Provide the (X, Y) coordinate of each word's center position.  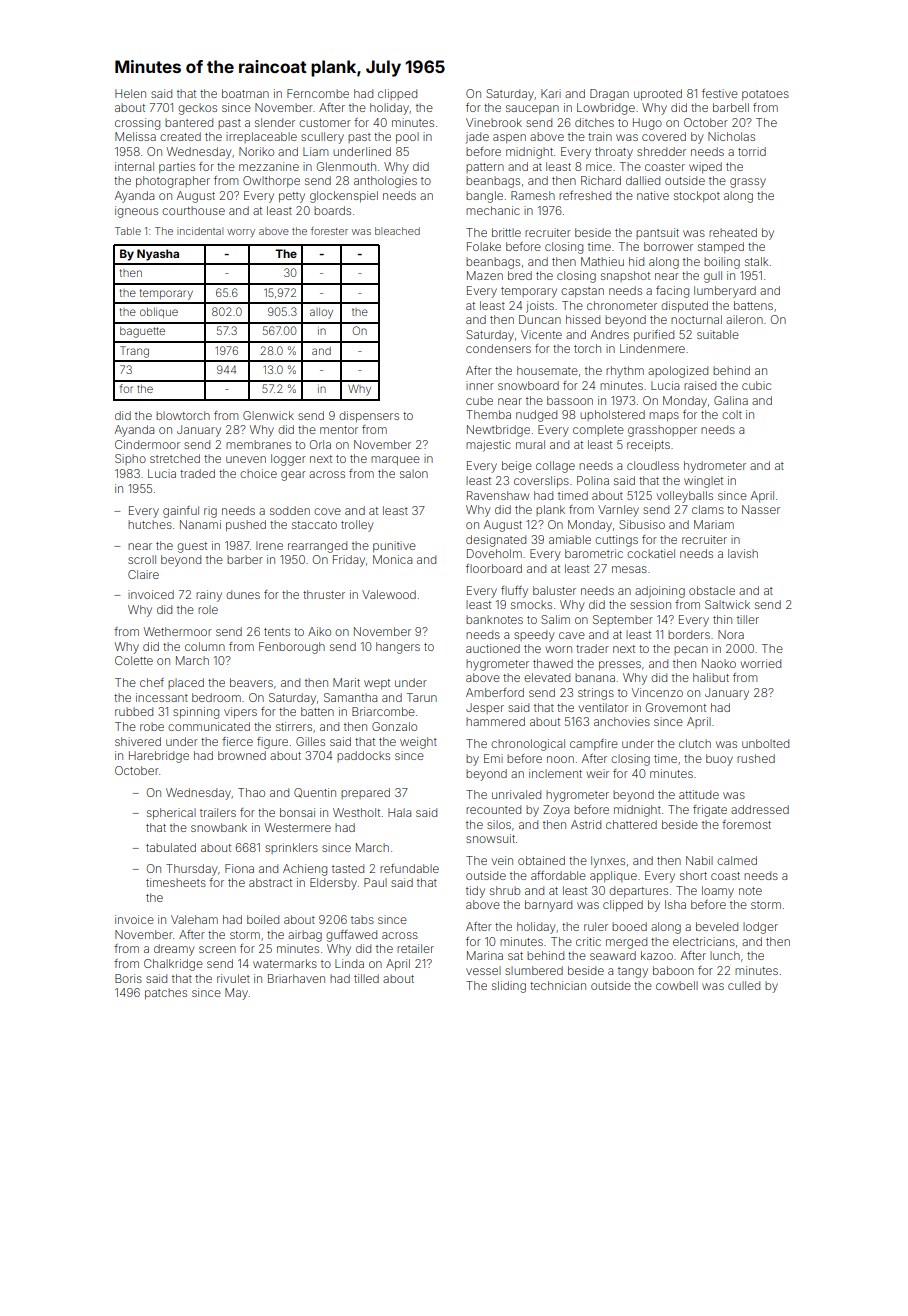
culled (744, 985)
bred (520, 275)
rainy (209, 596)
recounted (493, 809)
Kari (551, 93)
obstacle (712, 590)
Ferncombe (318, 93)
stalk (756, 261)
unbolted (765, 743)
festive (720, 93)
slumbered (534, 970)
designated (496, 541)
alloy (321, 313)
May (236, 994)
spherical (171, 814)
